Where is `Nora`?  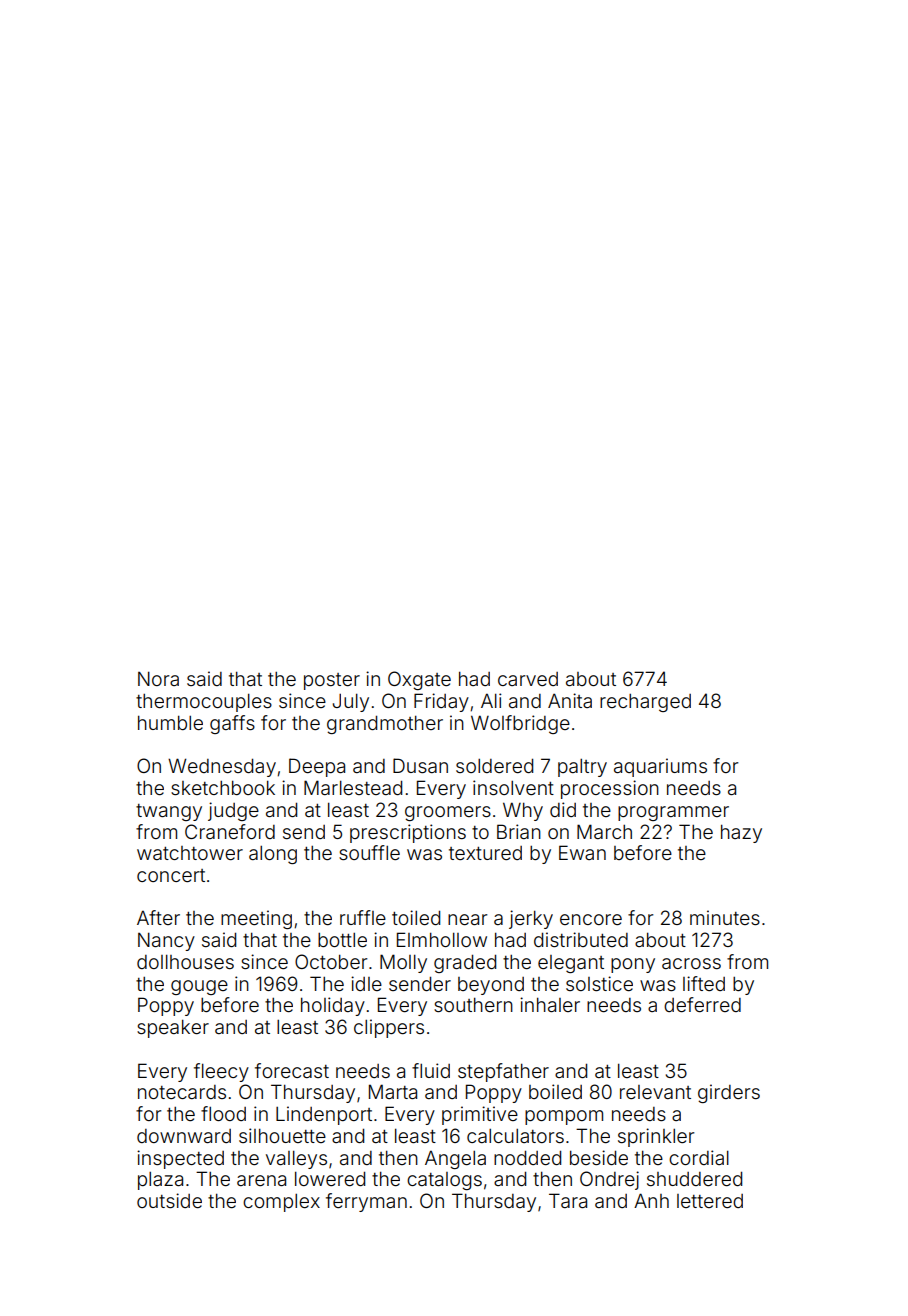
Nora is located at coordinates (158, 678).
